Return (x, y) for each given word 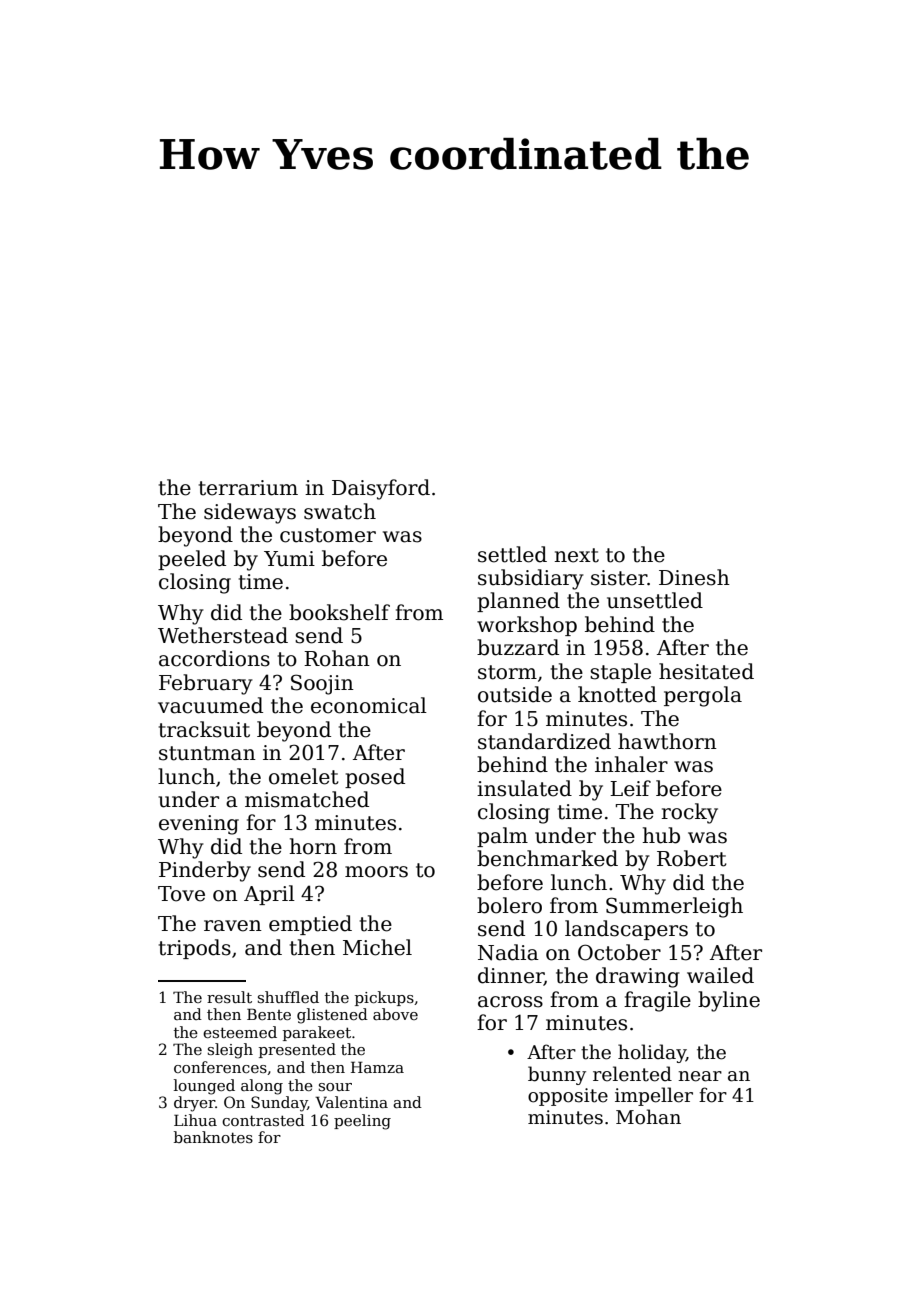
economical (369, 705)
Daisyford (381, 489)
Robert (692, 858)
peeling (362, 1122)
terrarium (248, 488)
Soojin (322, 684)
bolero (509, 905)
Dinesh (694, 577)
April (269, 895)
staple (620, 673)
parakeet (317, 1033)
